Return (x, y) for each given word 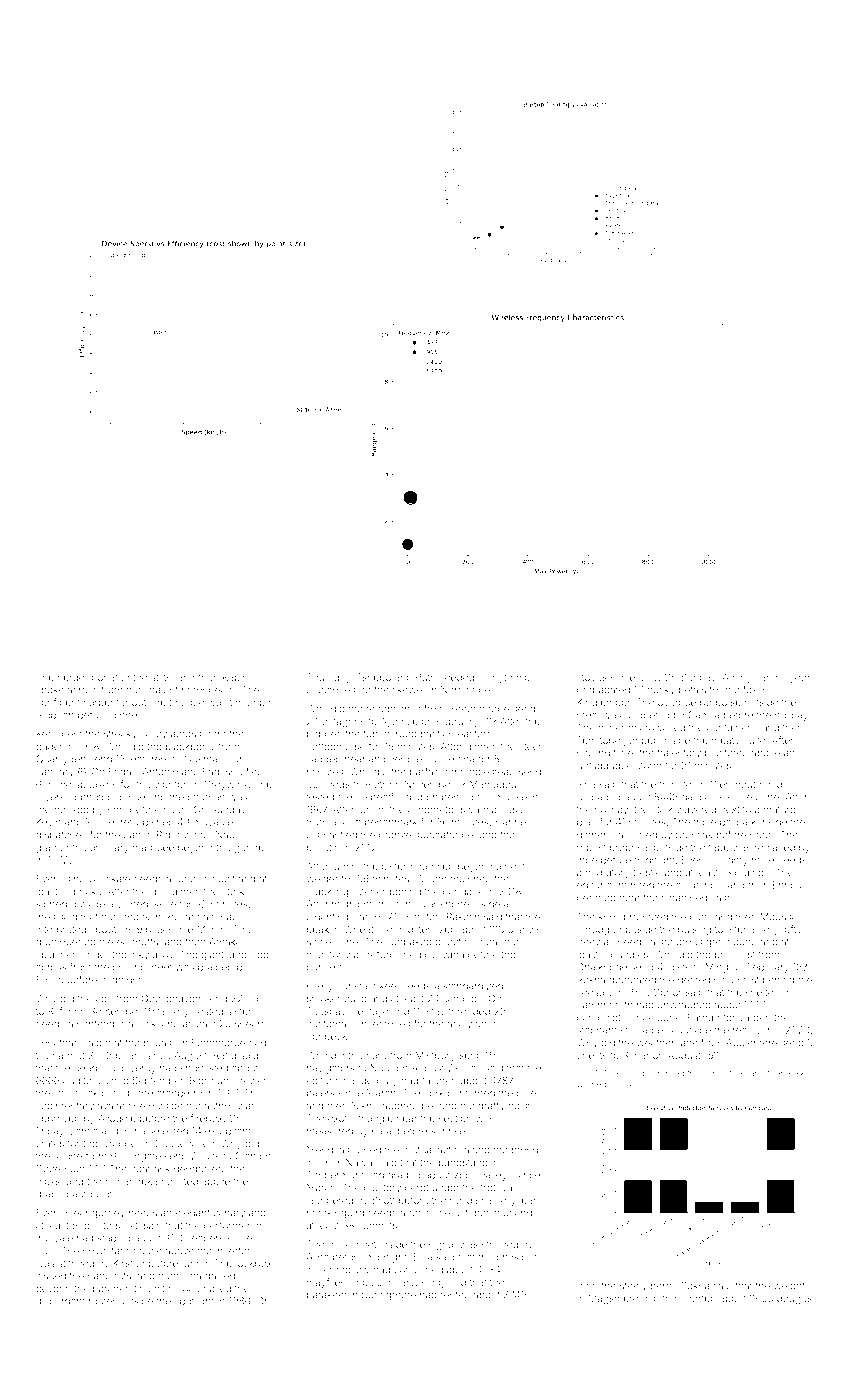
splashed (57, 955)
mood (633, 1073)
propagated (603, 691)
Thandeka (134, 1181)
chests (592, 1055)
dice (526, 1093)
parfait (424, 772)
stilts (161, 677)
